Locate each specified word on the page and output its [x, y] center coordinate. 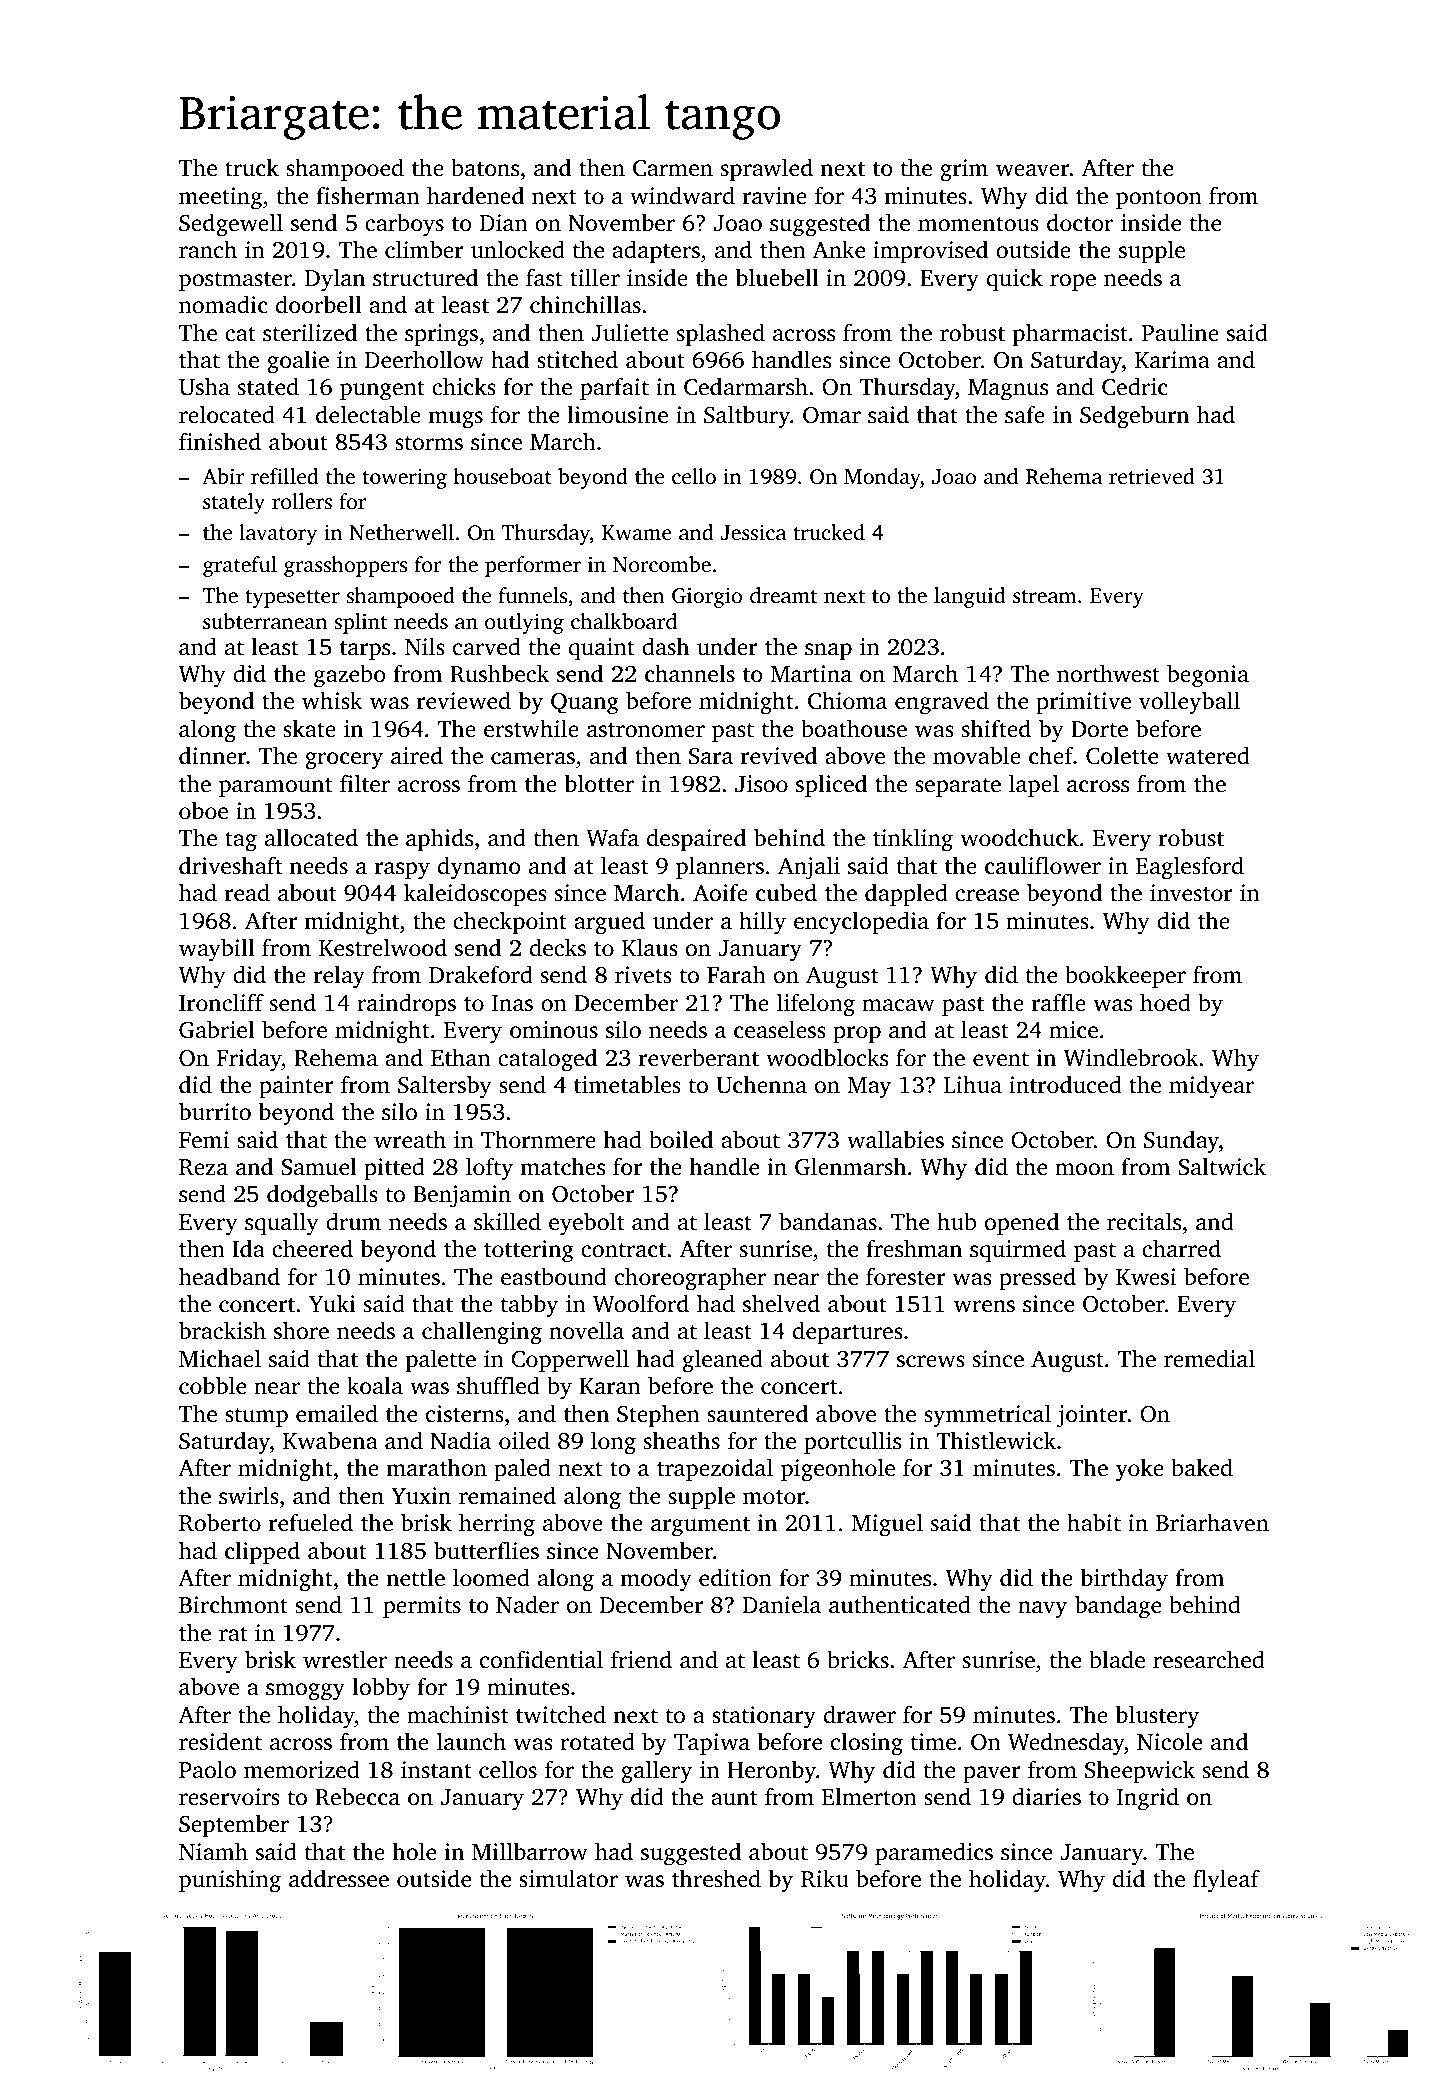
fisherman [368, 195]
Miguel [887, 1525]
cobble [212, 1385]
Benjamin [462, 1196]
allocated [311, 837]
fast [544, 277]
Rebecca [357, 1796]
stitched [577, 359]
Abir [223, 476]
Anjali [809, 868]
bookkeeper [1125, 976]
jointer [1092, 1416]
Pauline [1180, 332]
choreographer [690, 1279]
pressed [1037, 1278]
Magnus [1008, 390]
